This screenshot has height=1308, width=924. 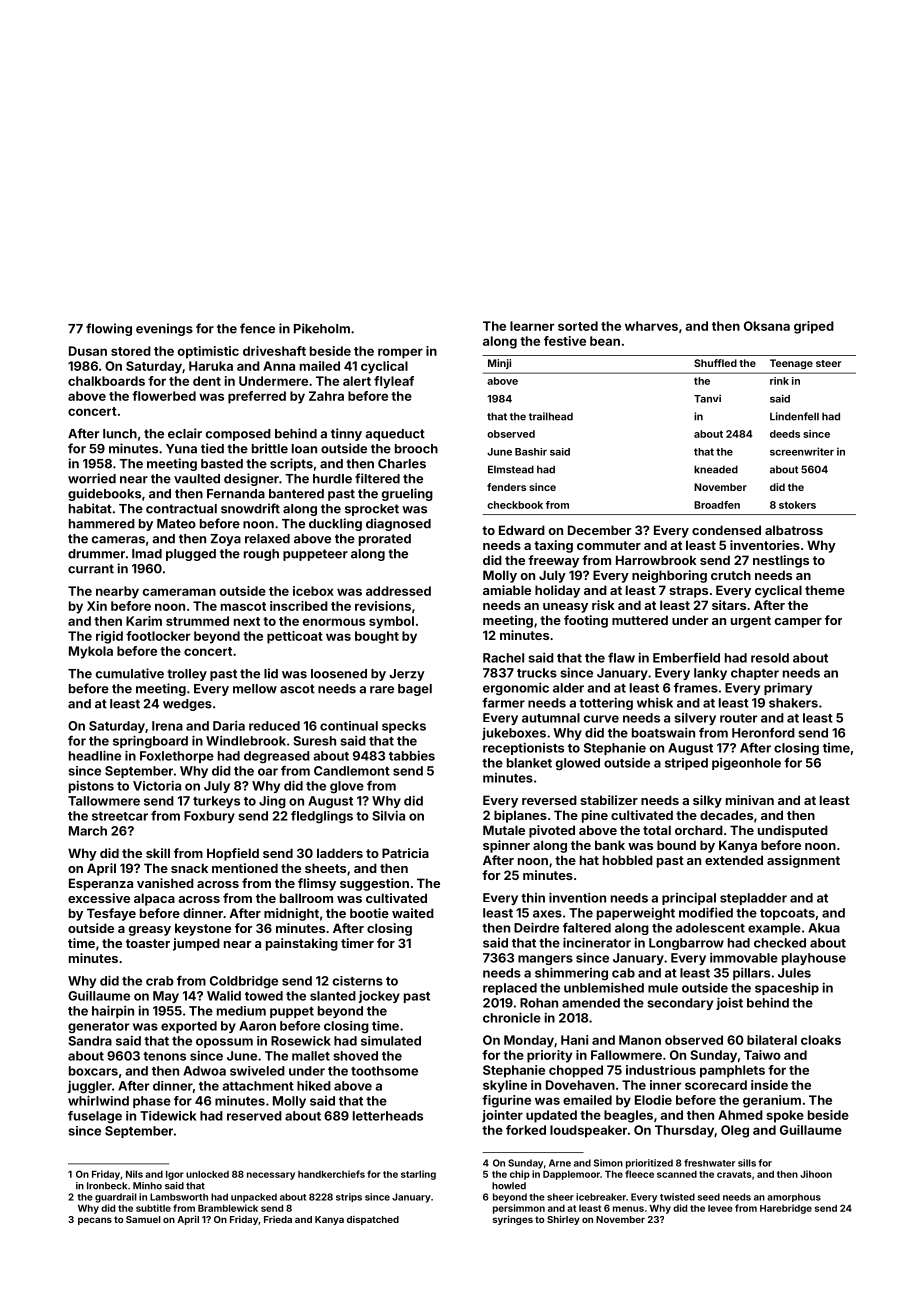 I want to click on Heronford, so click(x=763, y=733).
